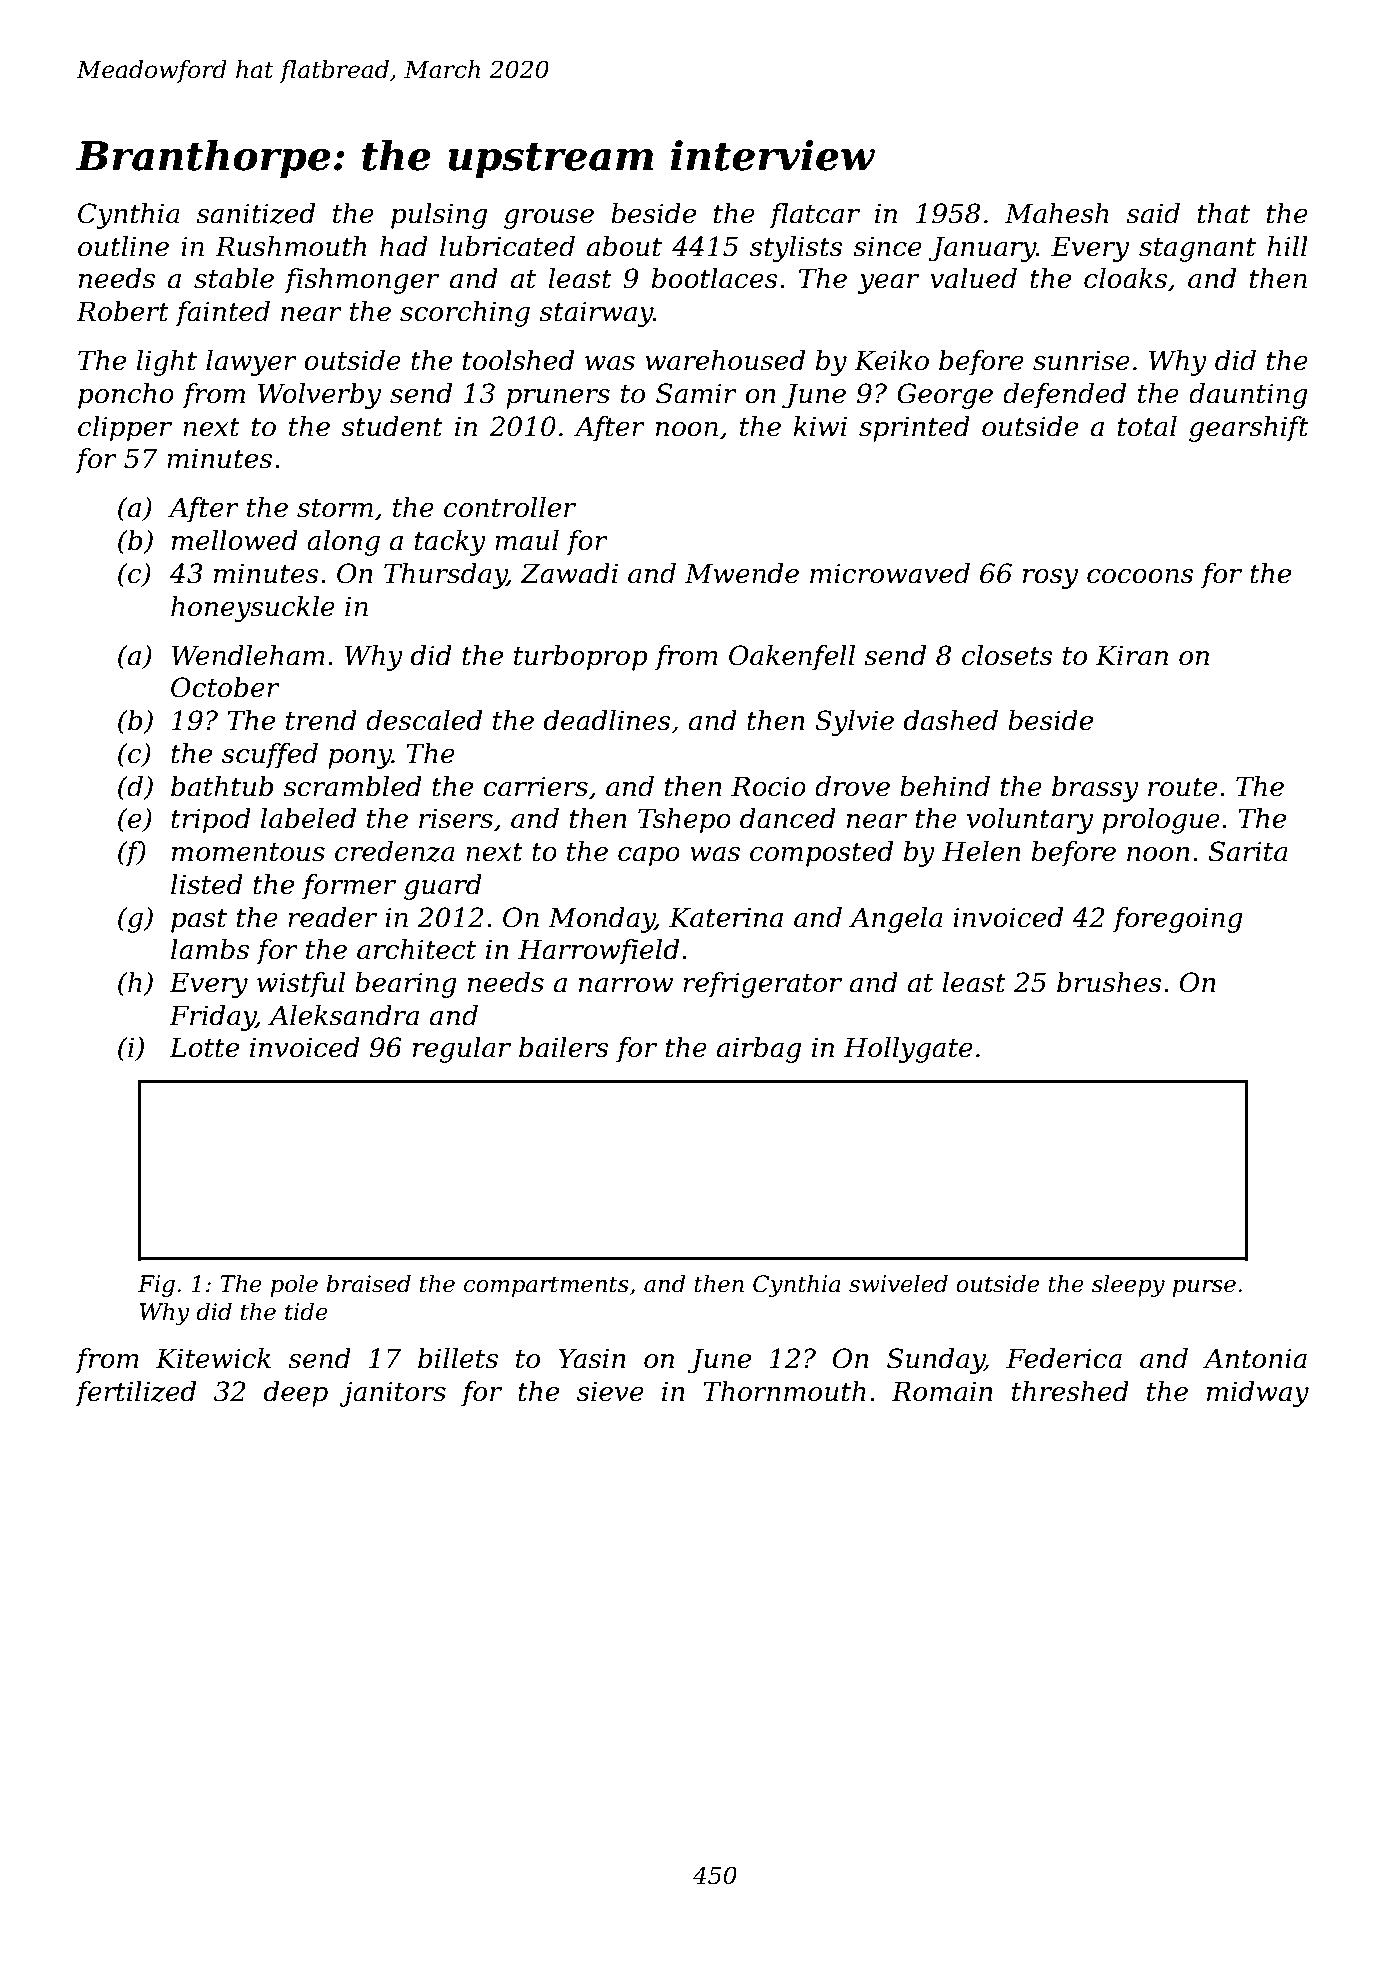 The image size is (1386, 1969). What do you see at coordinates (135, 1394) in the screenshot?
I see `fertilized` at bounding box center [135, 1394].
